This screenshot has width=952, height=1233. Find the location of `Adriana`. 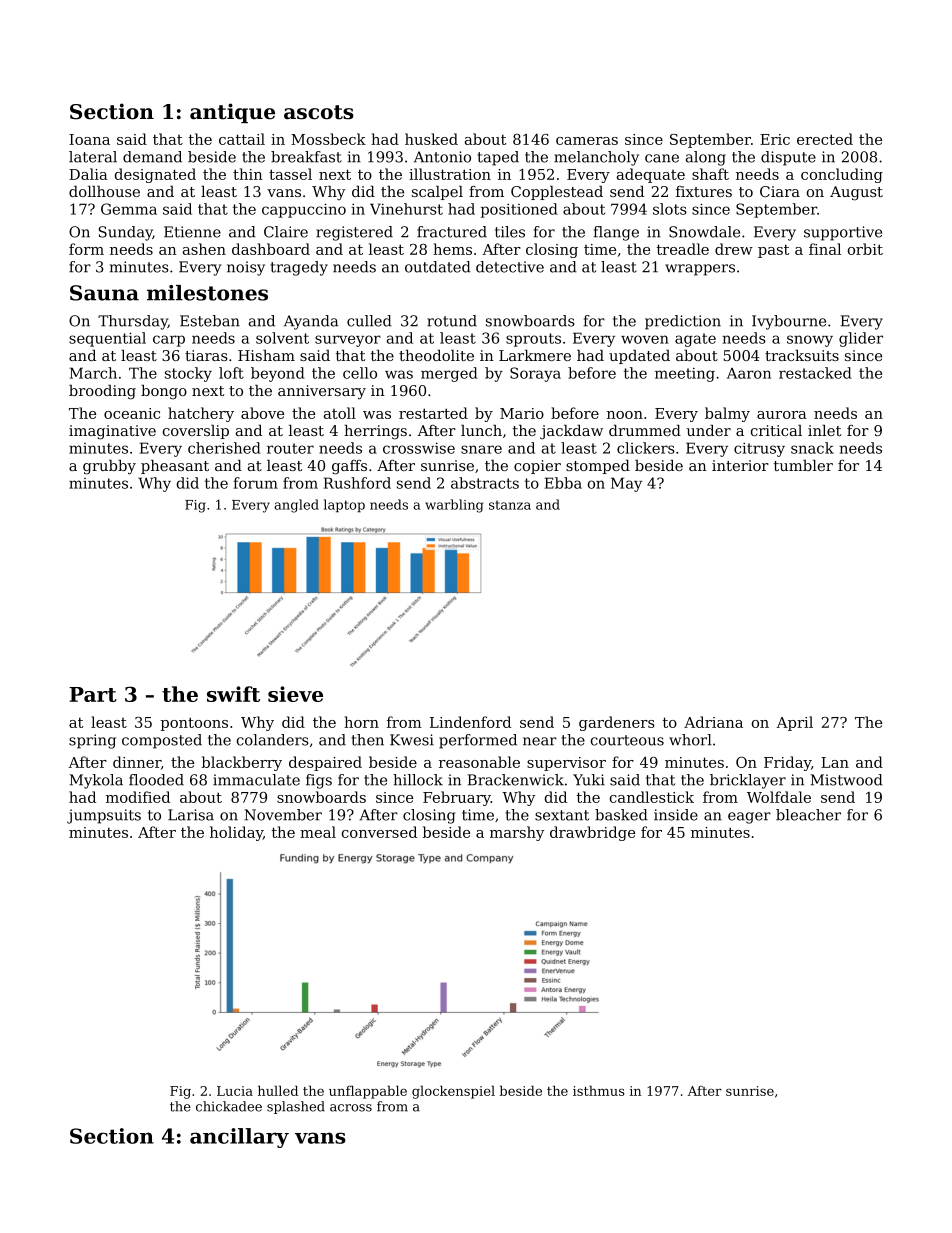

Adriana is located at coordinates (713, 722).
